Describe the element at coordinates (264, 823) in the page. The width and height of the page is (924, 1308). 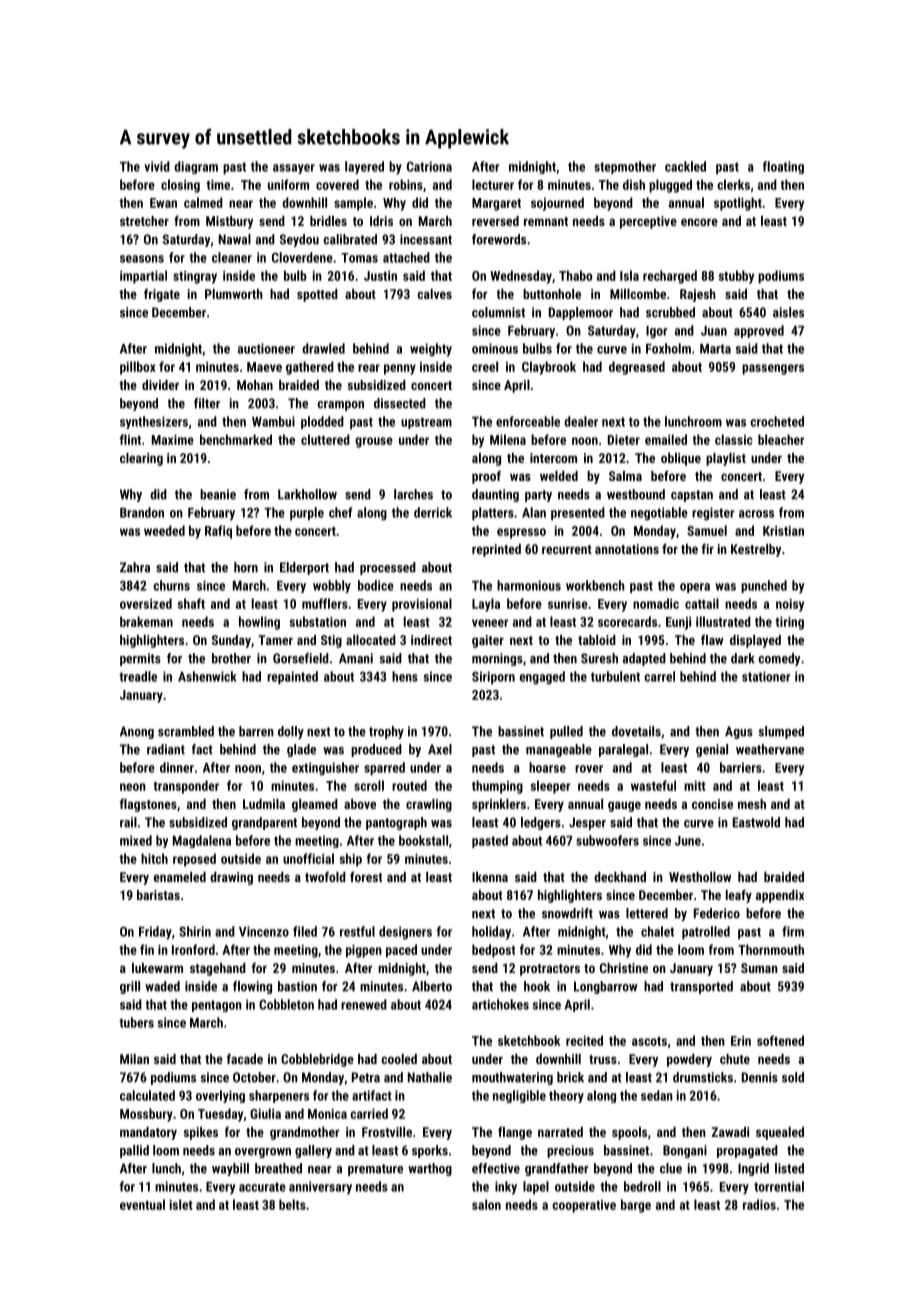
I see `grandparent` at that location.
